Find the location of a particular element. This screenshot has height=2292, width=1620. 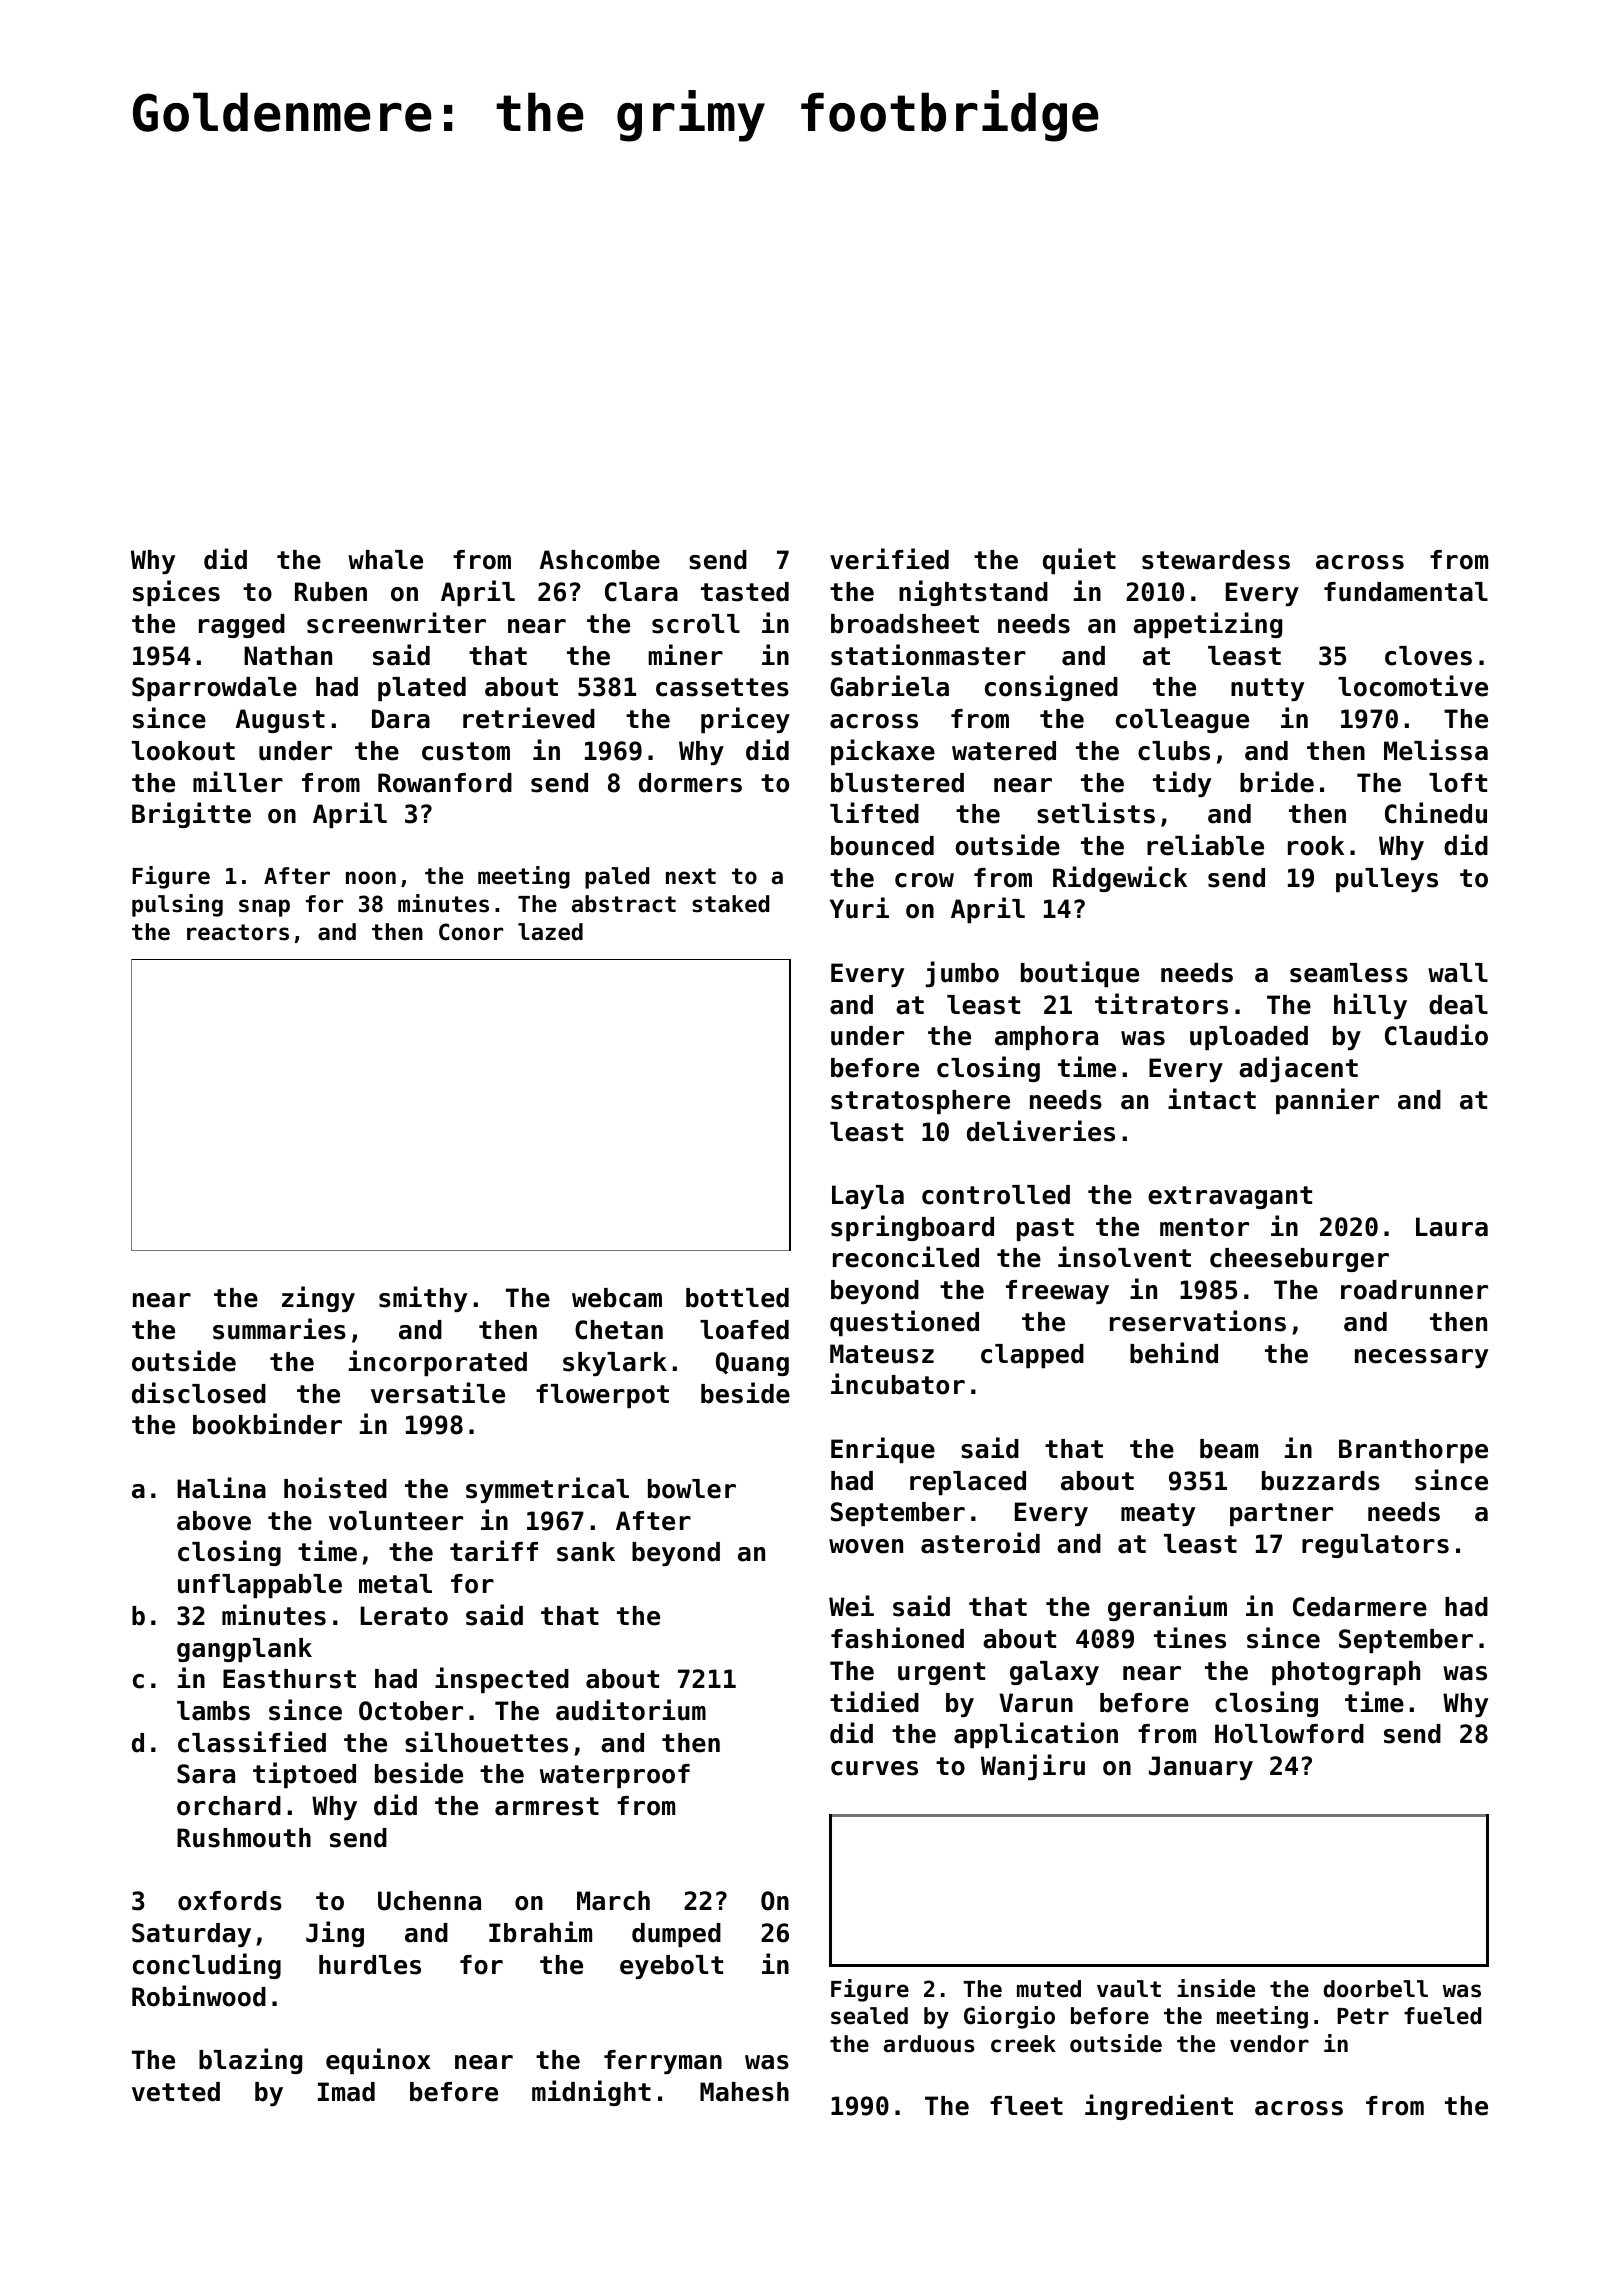

curves is located at coordinates (874, 1768).
